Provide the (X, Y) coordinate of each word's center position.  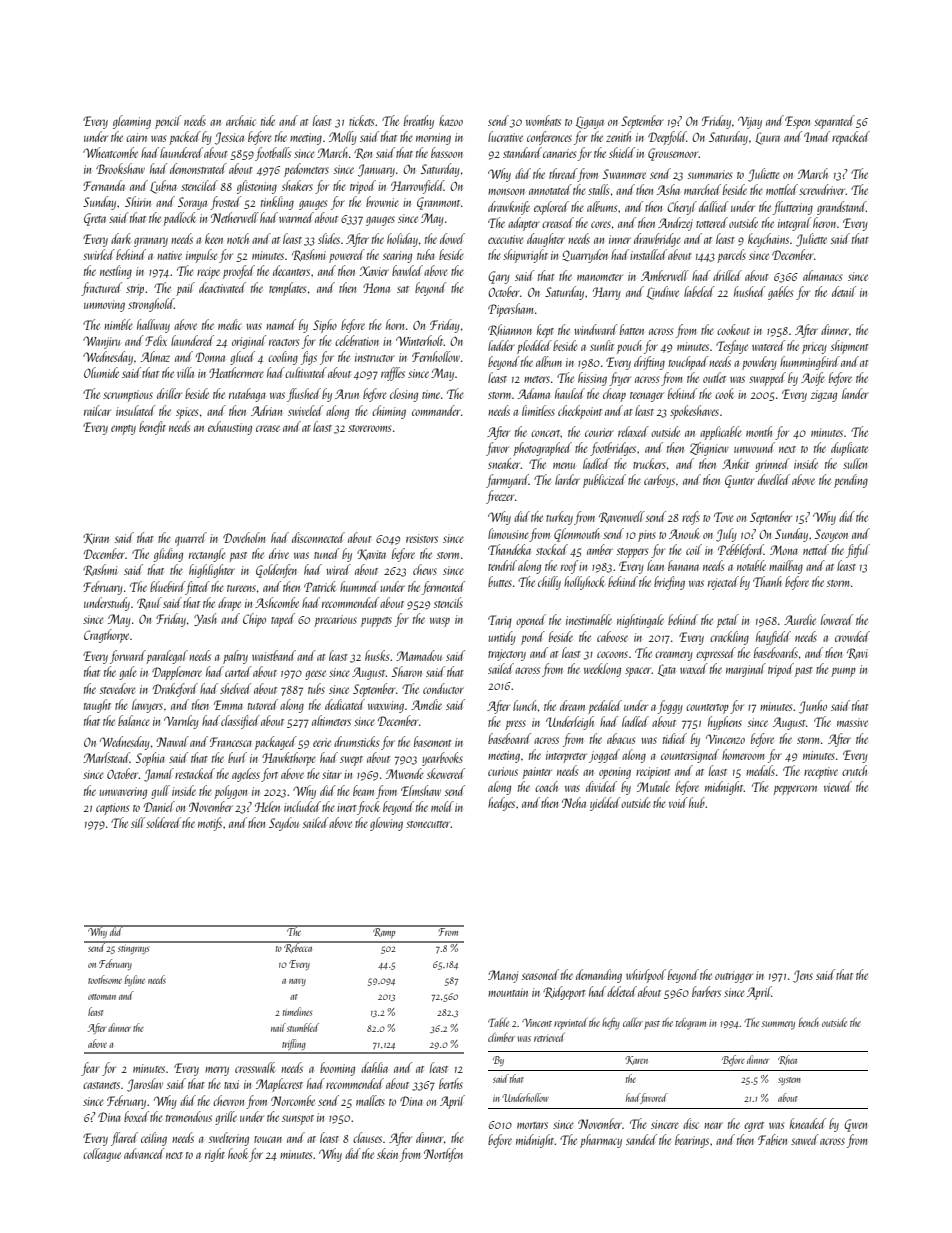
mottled (782, 189)
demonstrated (198, 168)
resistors (422, 538)
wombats (543, 120)
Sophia (150, 759)
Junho (813, 707)
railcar (97, 410)
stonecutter (428, 824)
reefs (691, 518)
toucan (268, 1139)
